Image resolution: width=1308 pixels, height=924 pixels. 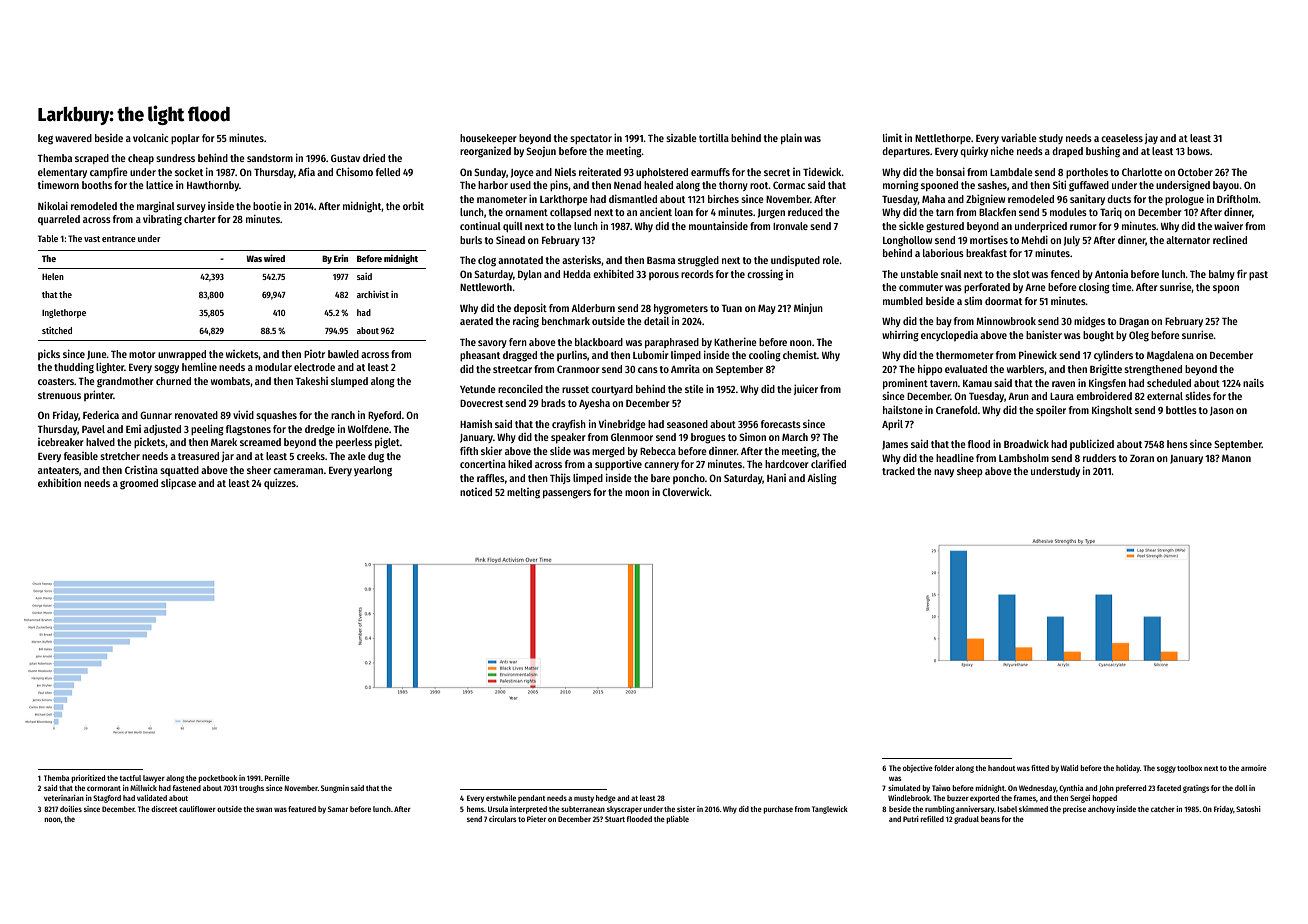 What do you see at coordinates (714, 138) in the screenshot?
I see `tortilla` at bounding box center [714, 138].
